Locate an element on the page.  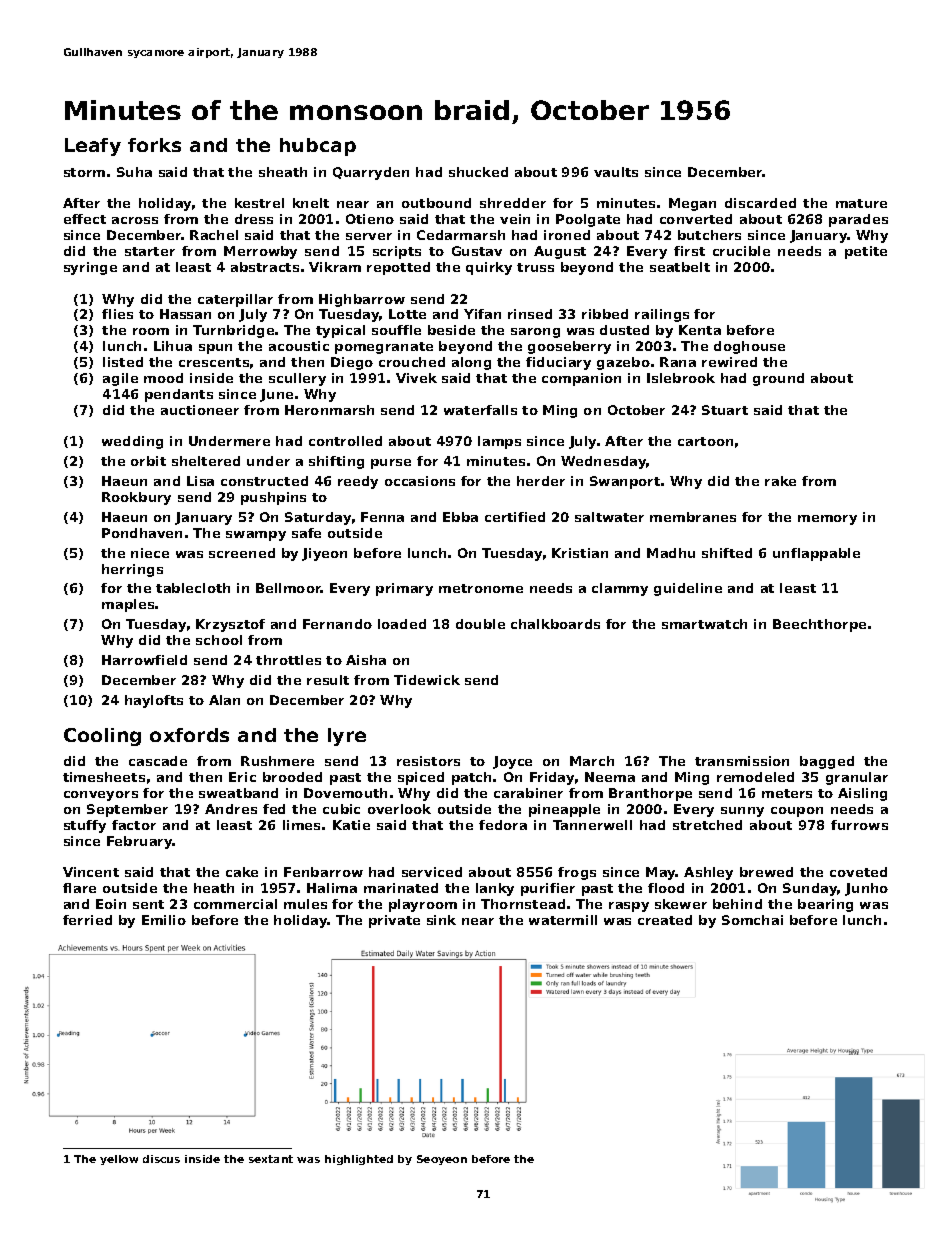
Quarryden is located at coordinates (371, 173).
